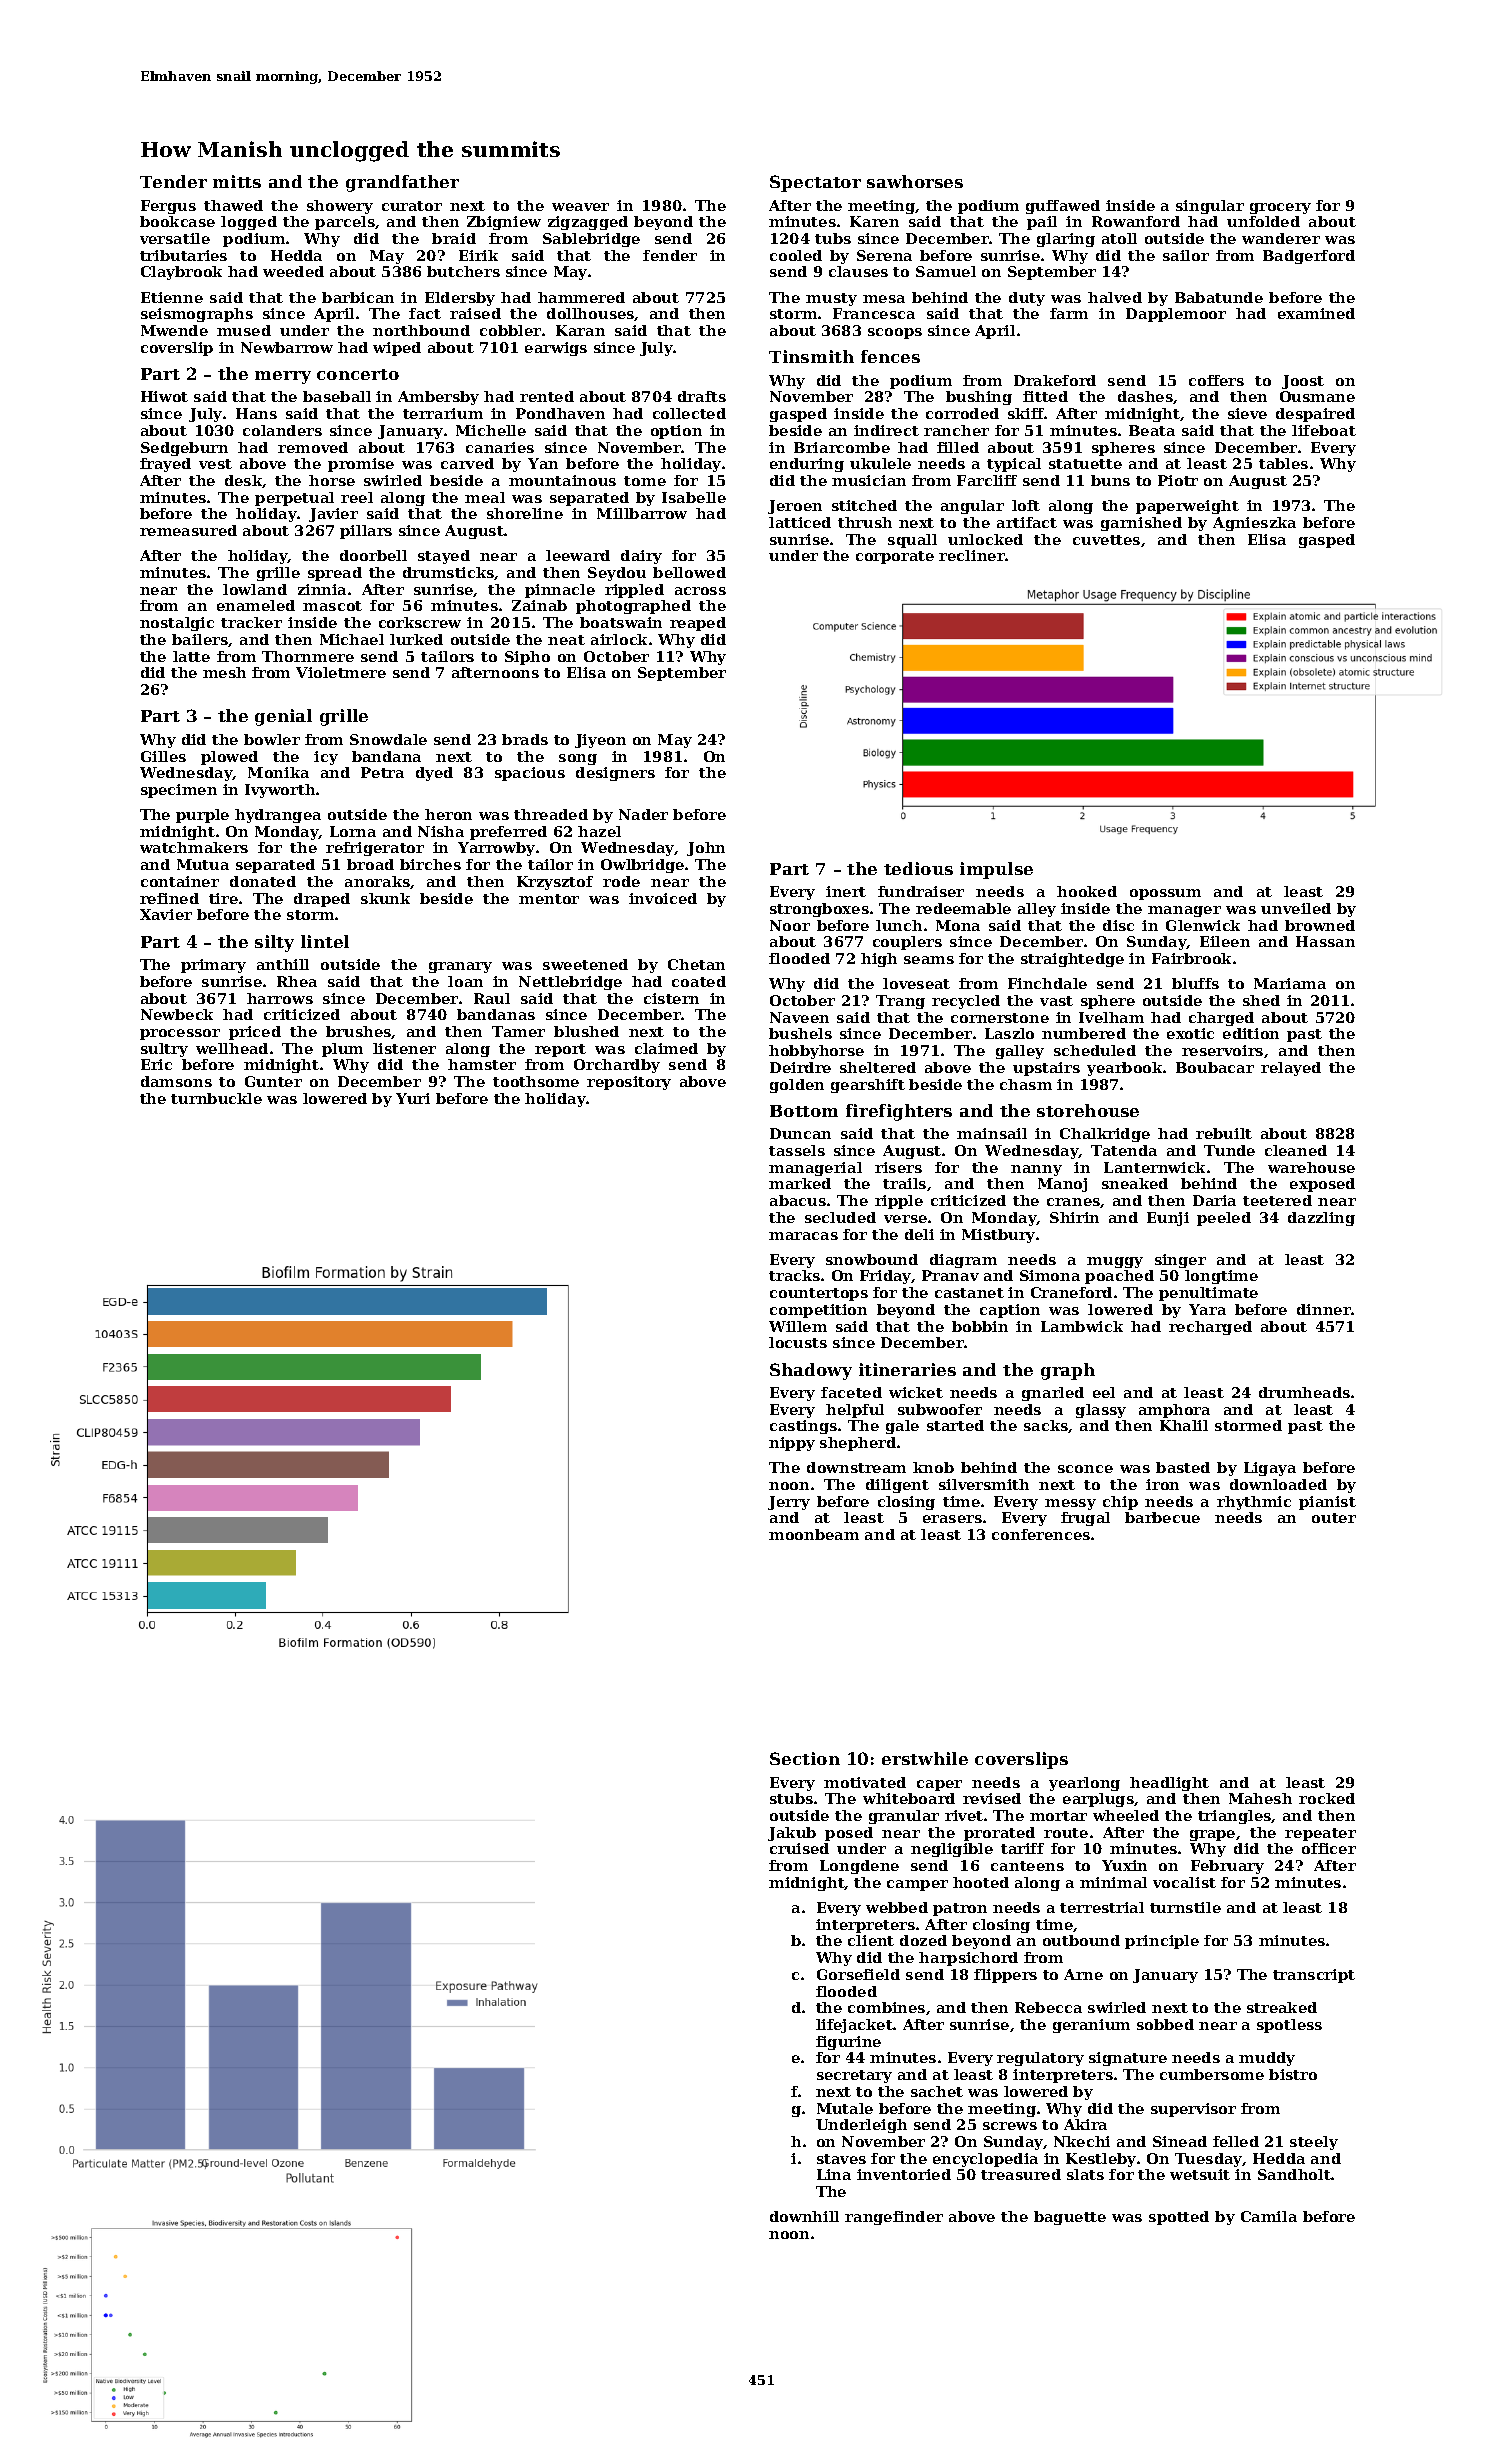 This image has width=1496, height=2464. What do you see at coordinates (1070, 2218) in the image?
I see `baguette` at bounding box center [1070, 2218].
